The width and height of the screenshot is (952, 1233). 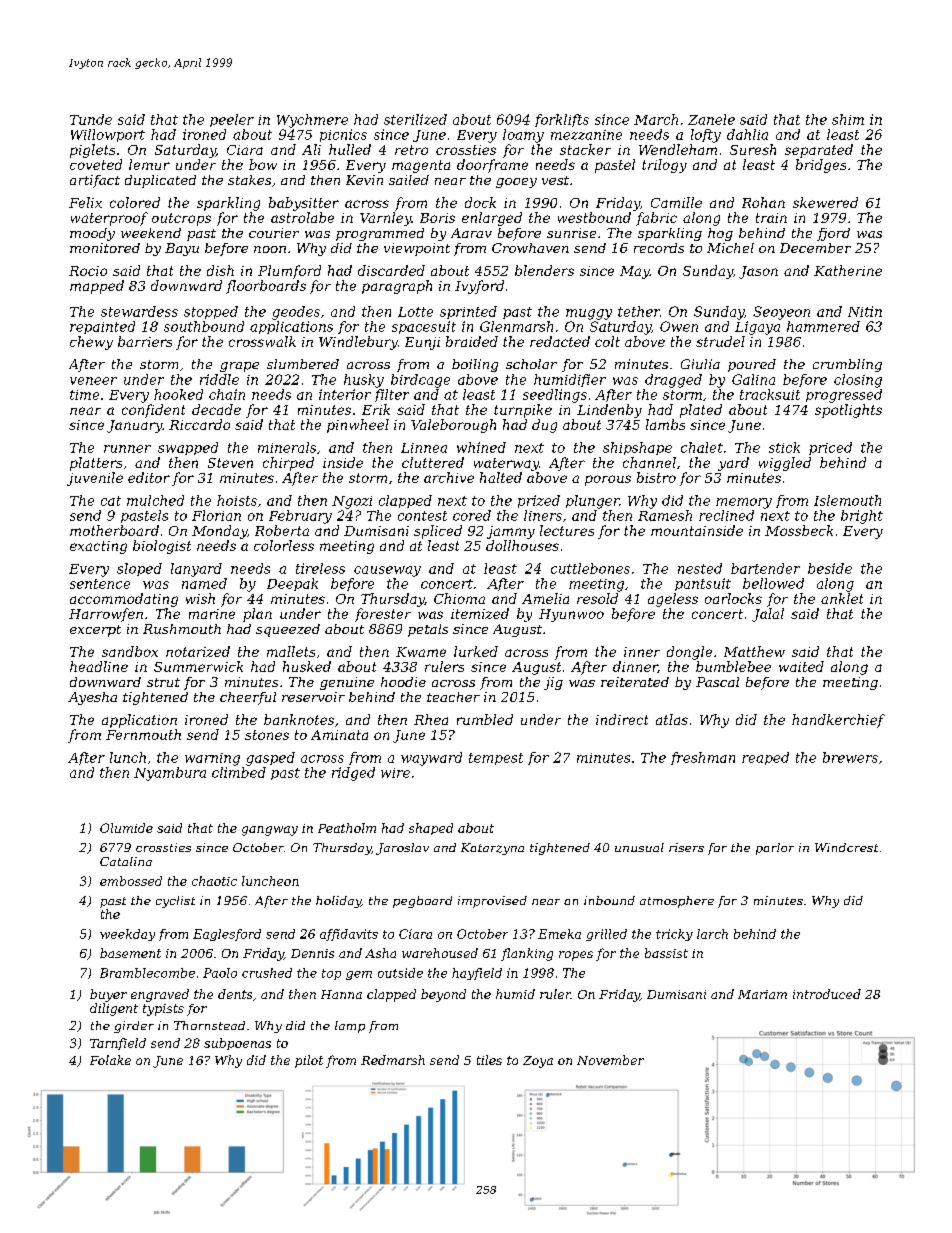 I want to click on pilot, so click(x=309, y=1061).
